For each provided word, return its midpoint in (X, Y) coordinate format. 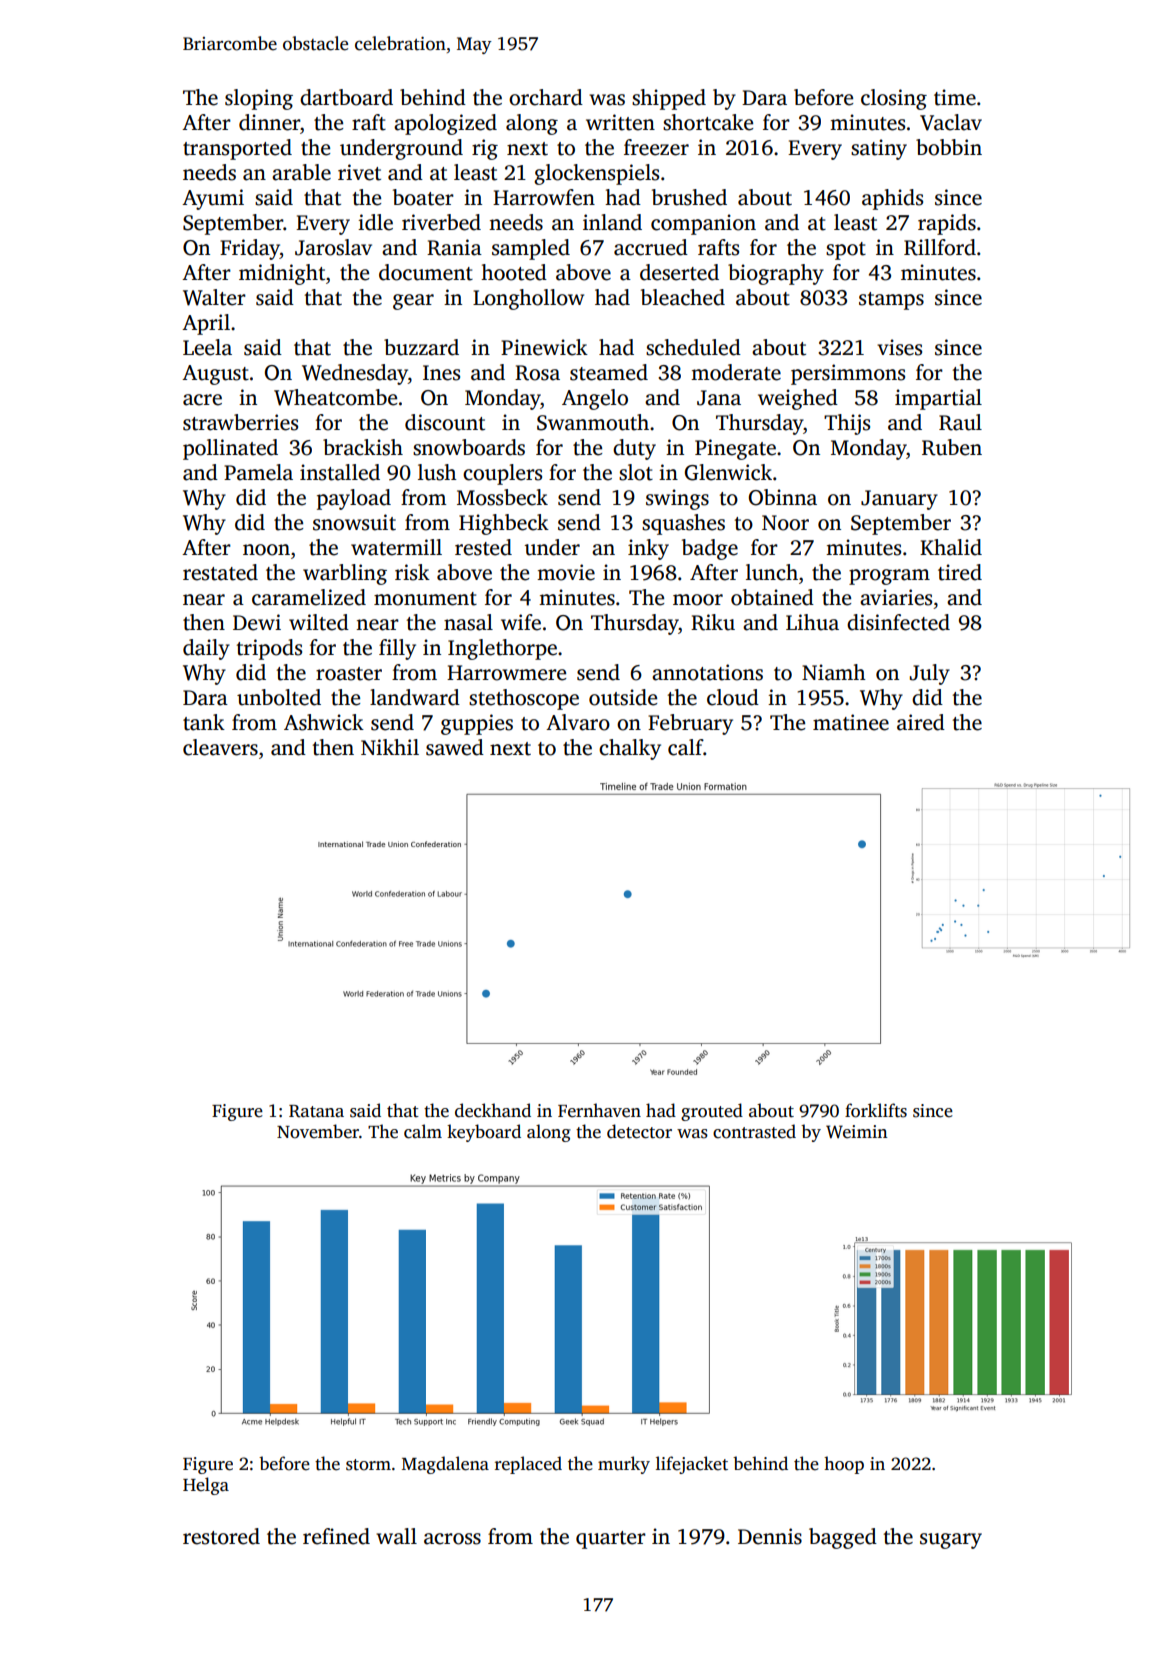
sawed (455, 747)
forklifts (876, 1110)
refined (336, 1536)
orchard (546, 97)
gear (413, 302)
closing (894, 99)
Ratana (316, 1111)
